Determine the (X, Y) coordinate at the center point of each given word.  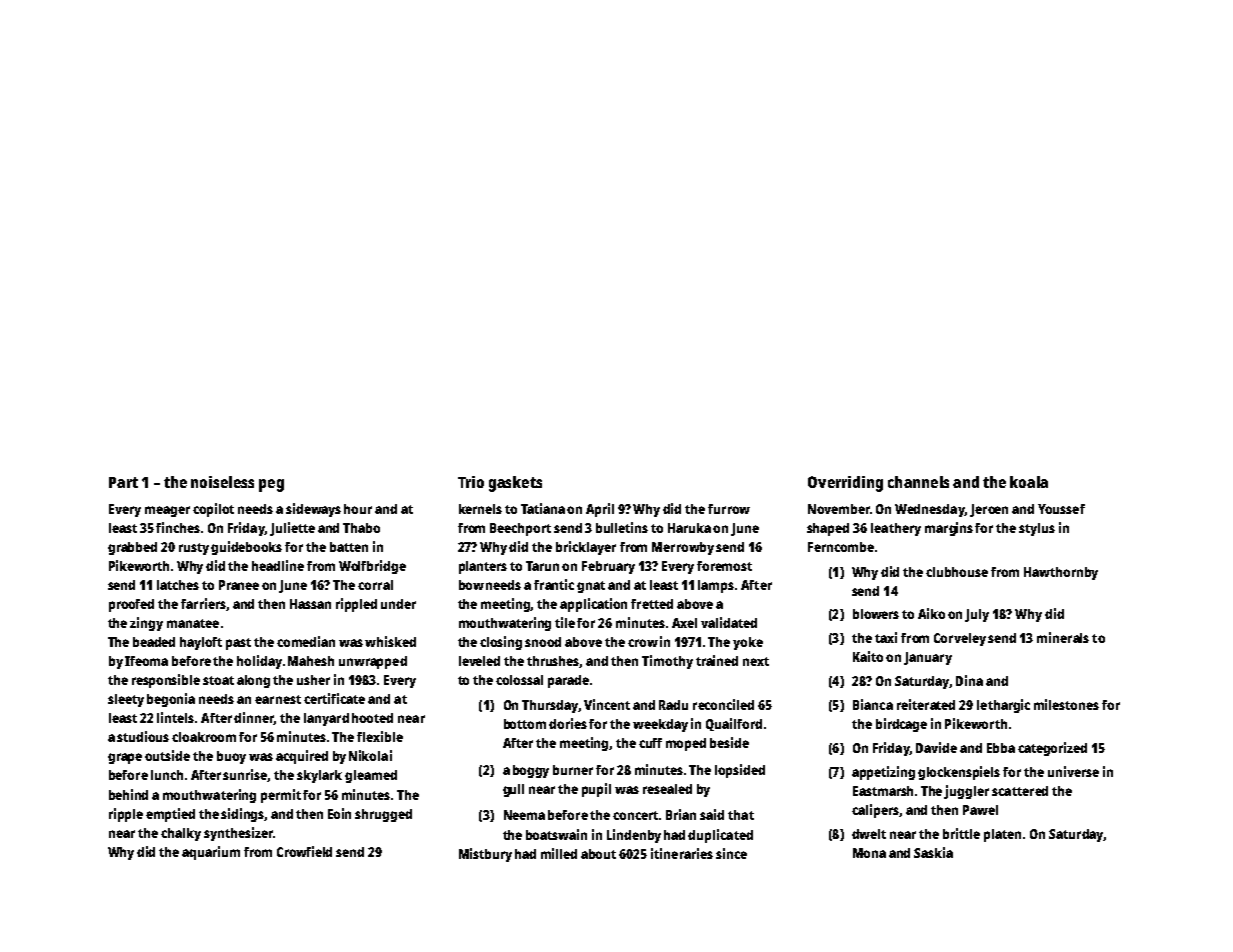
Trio (471, 482)
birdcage (901, 725)
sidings (243, 815)
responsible (166, 681)
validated (729, 622)
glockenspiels (959, 773)
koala (1029, 482)
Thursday (550, 706)
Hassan (310, 604)
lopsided (740, 771)
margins (949, 529)
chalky (181, 834)
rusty (194, 549)
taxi (886, 637)
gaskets (515, 484)
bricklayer (586, 548)
